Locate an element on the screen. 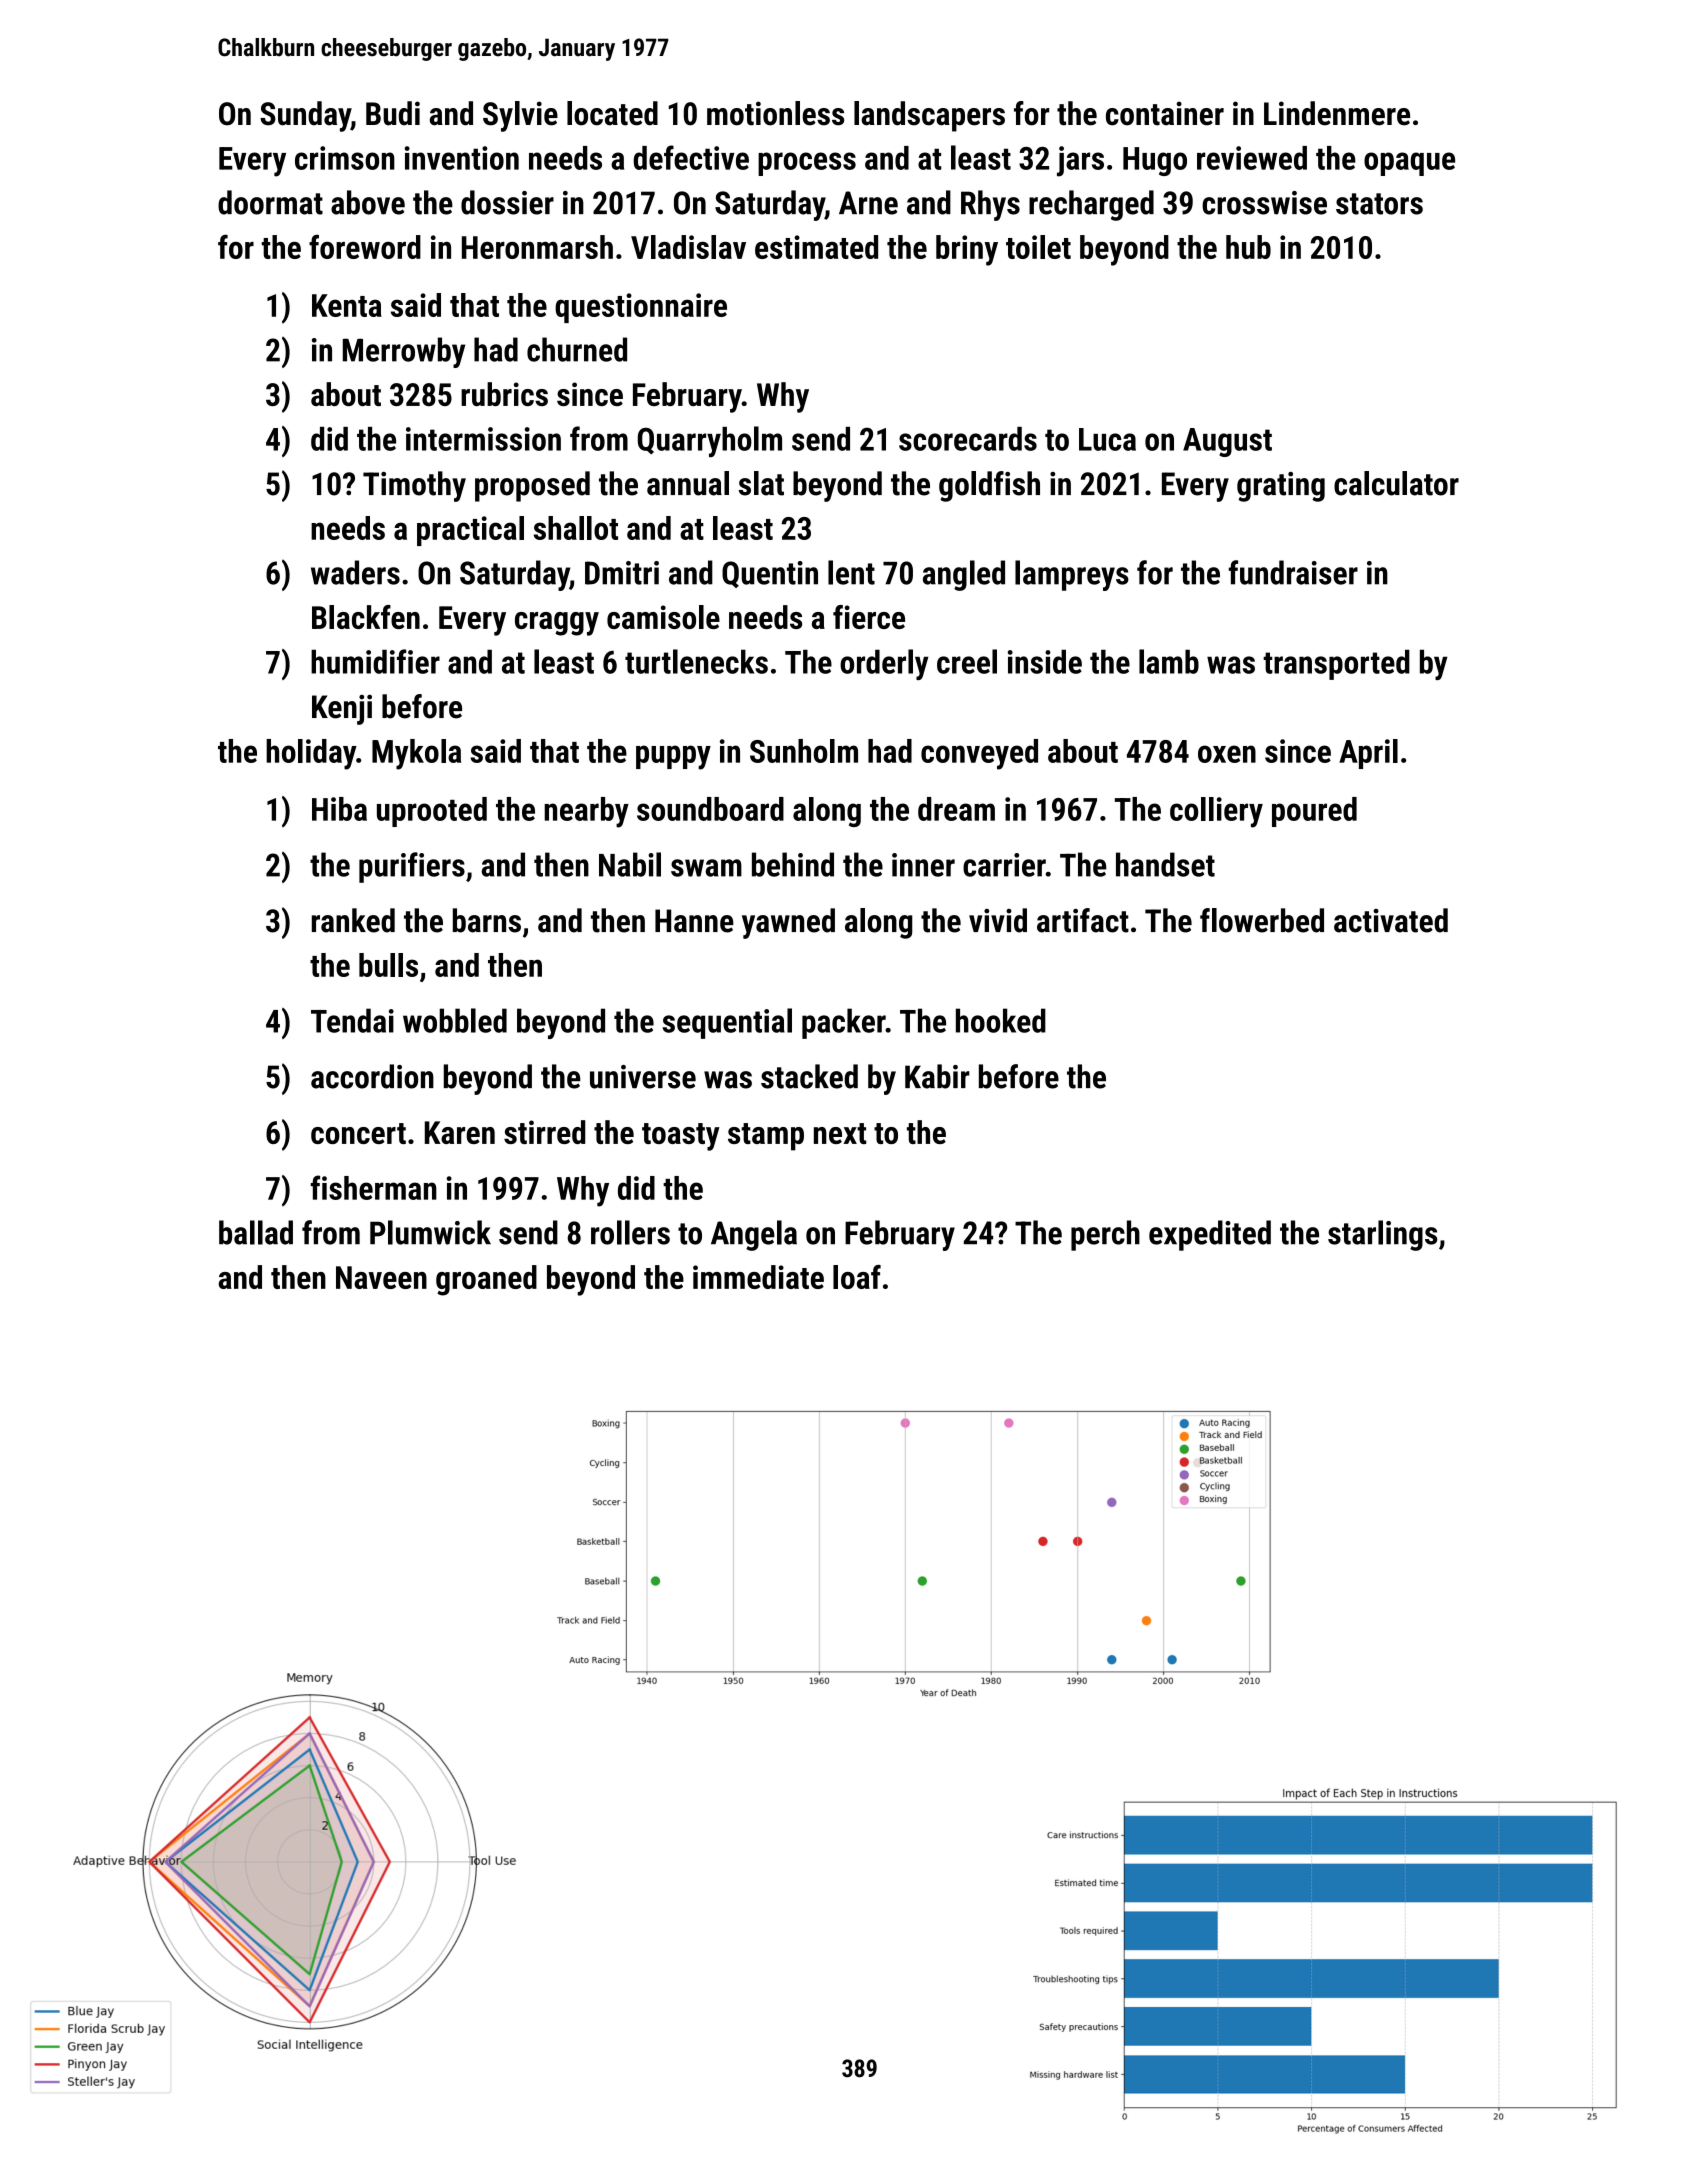  fundraiser is located at coordinates (1293, 572).
